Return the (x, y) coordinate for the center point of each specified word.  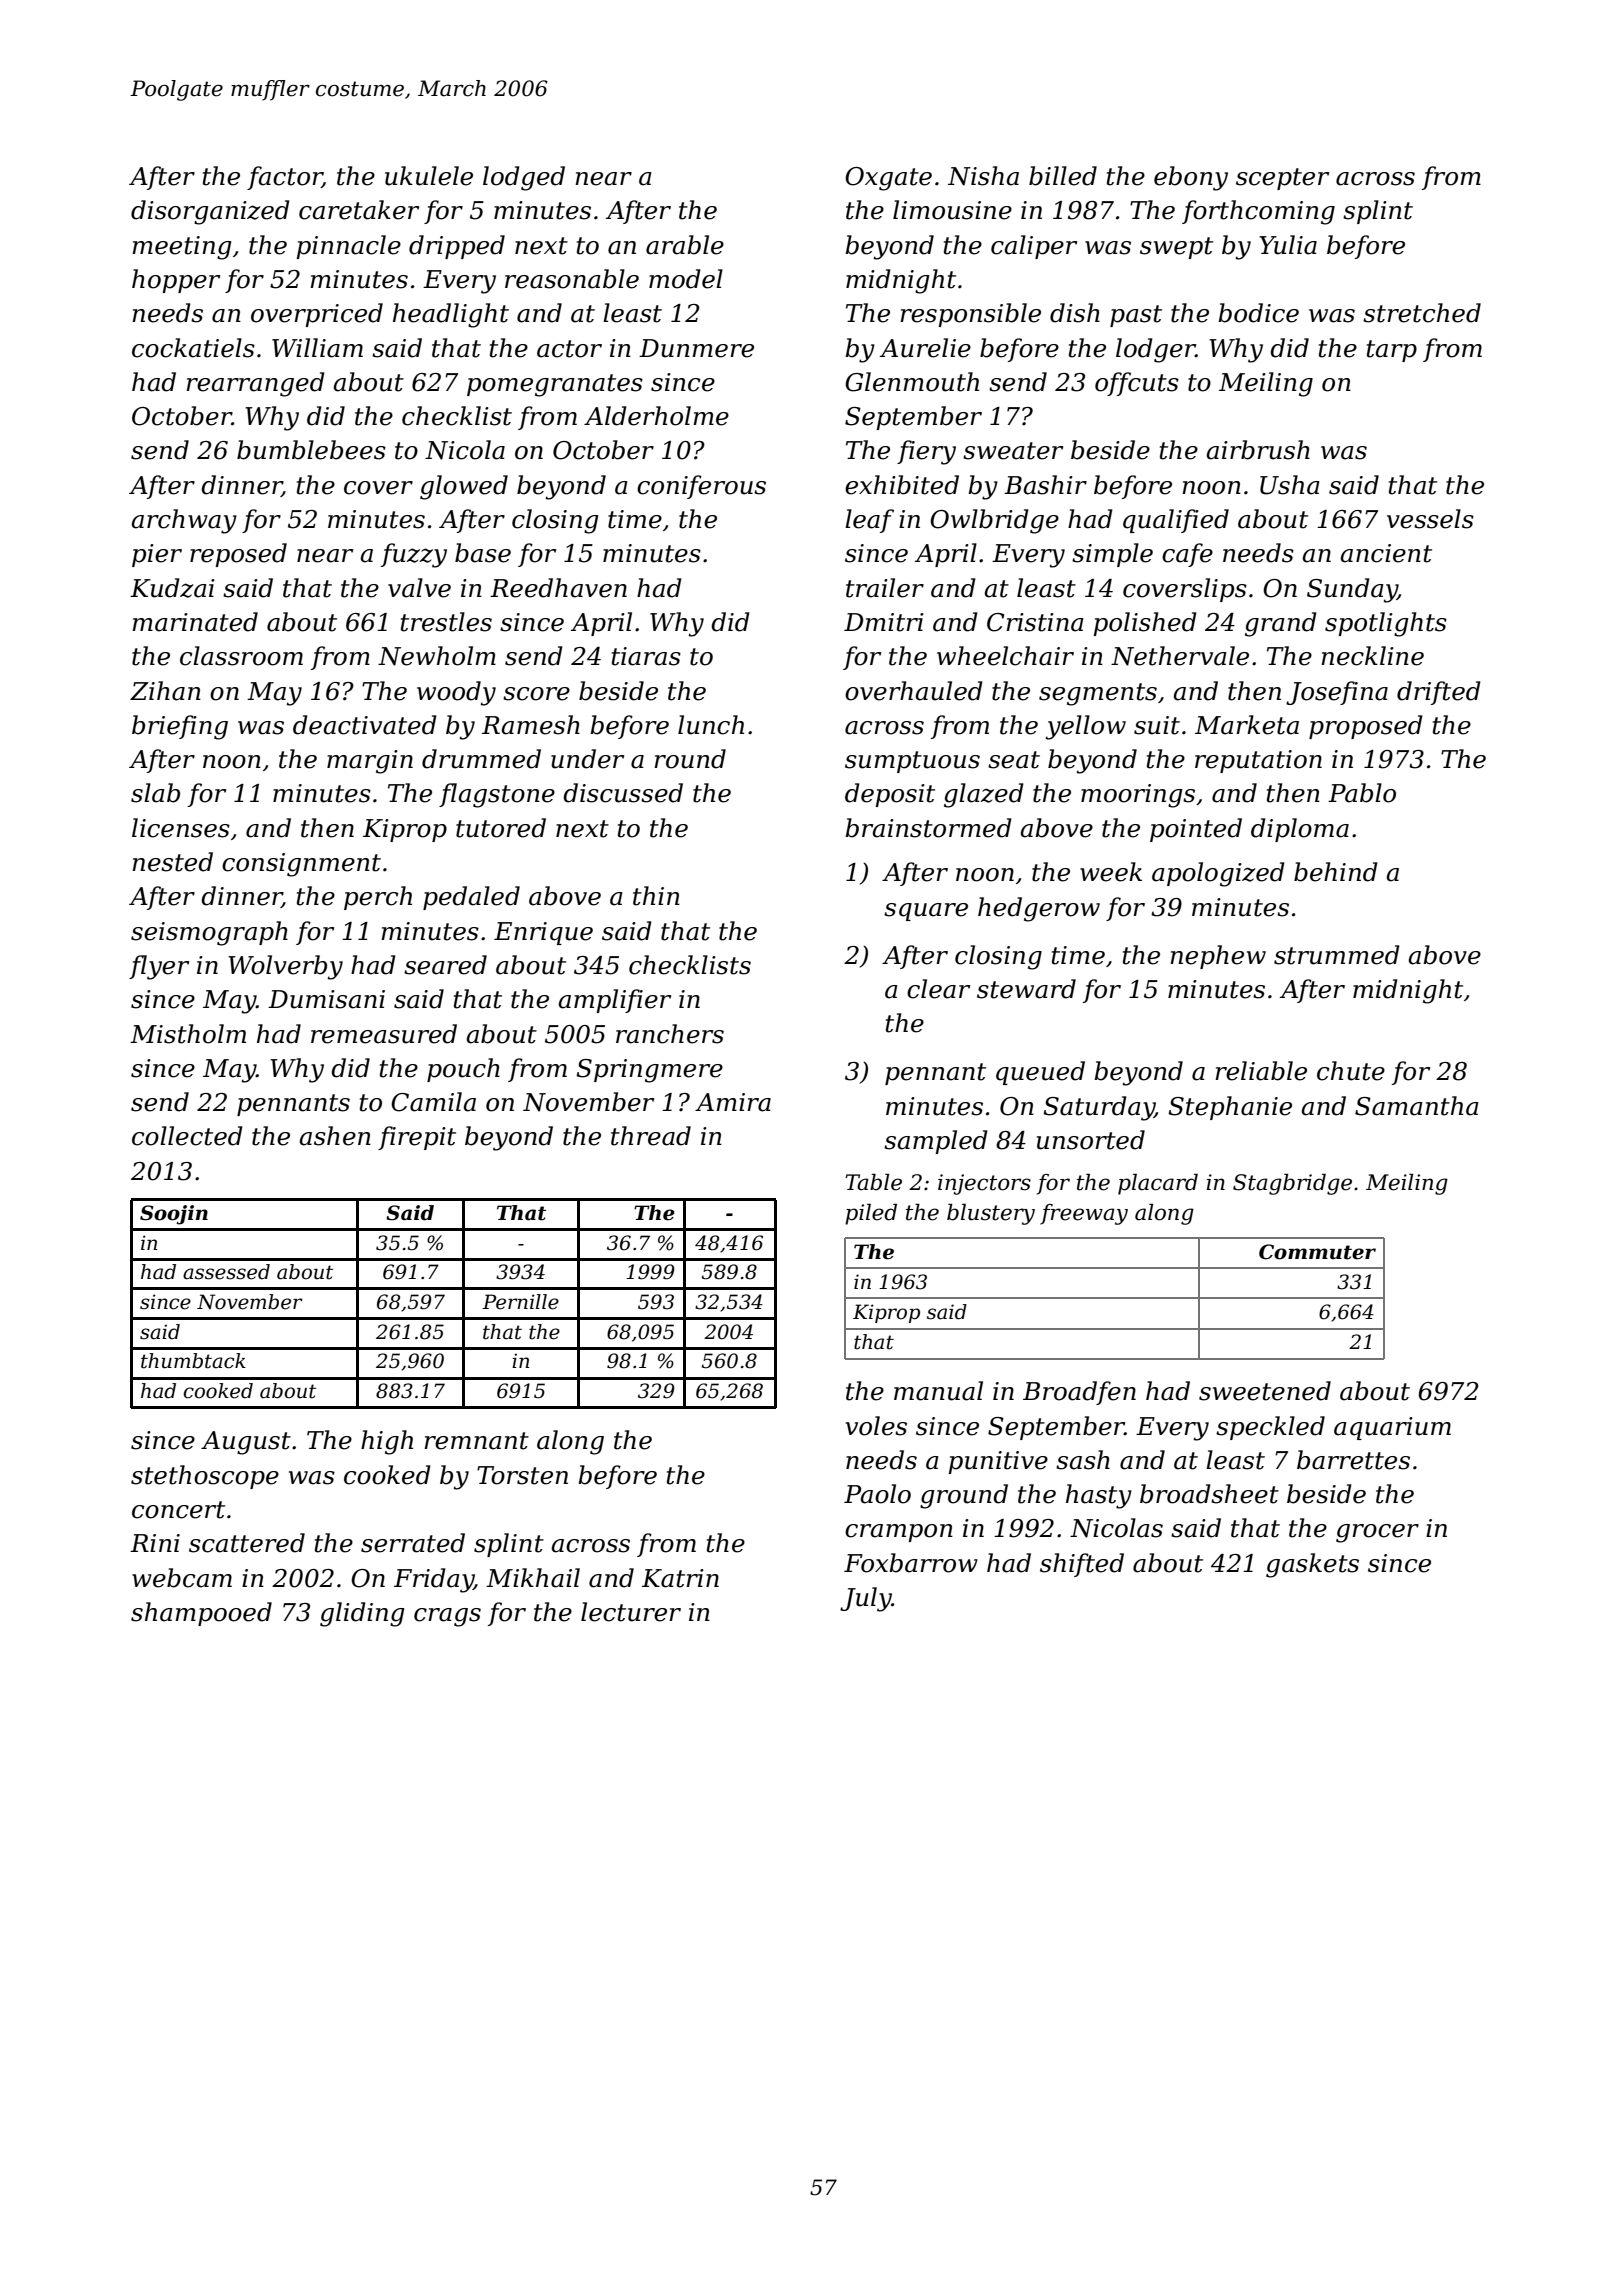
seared (445, 965)
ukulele (429, 176)
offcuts (1137, 384)
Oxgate (888, 179)
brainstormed (928, 828)
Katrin (680, 1578)
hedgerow (1039, 909)
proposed (1366, 727)
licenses (181, 828)
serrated (413, 1543)
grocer (1377, 1533)
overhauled (914, 691)
